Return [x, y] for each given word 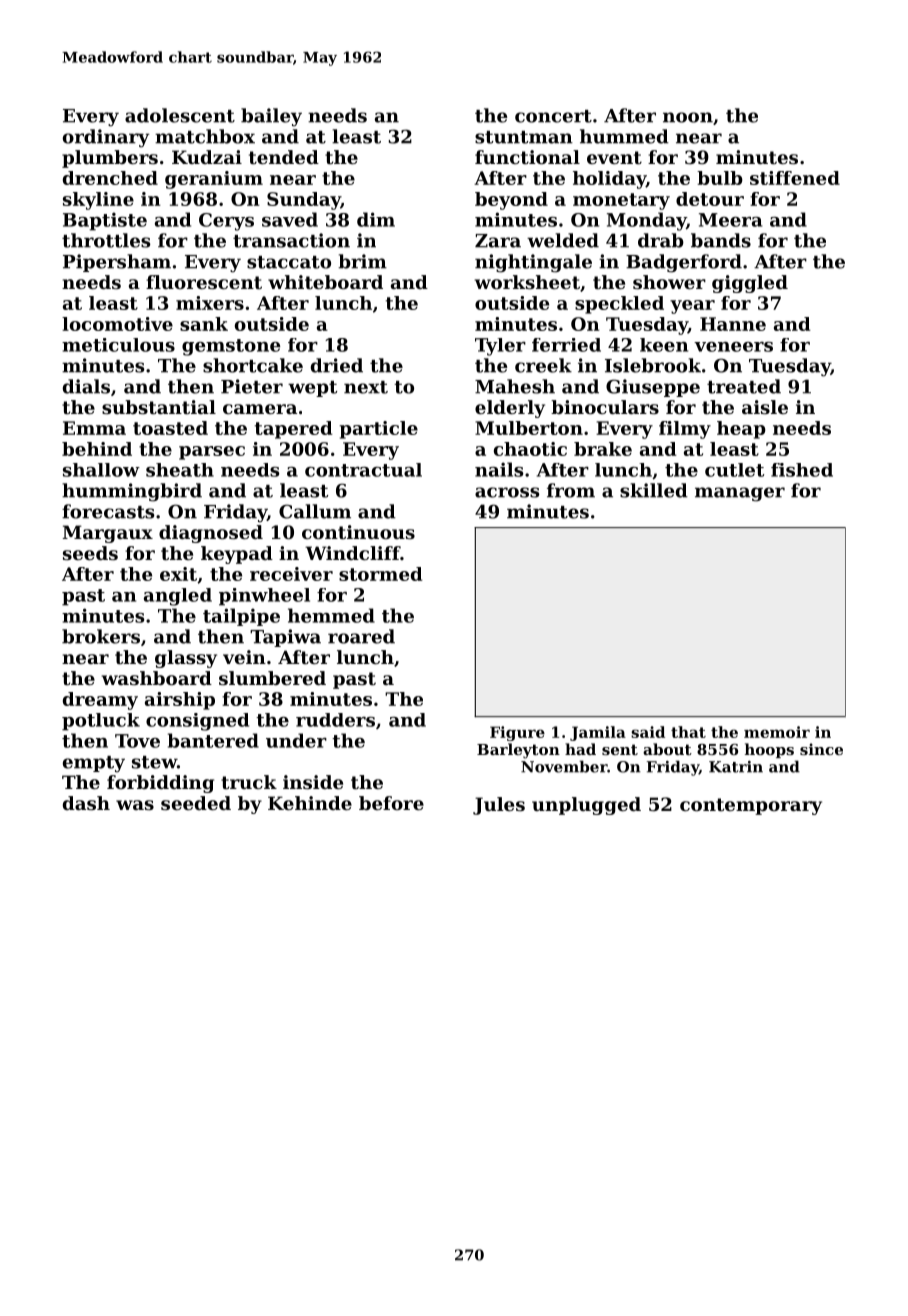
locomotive [117, 324]
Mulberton [529, 428]
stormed [381, 574]
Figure [517, 733]
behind [97, 449]
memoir [777, 732]
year [692, 307]
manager [740, 494]
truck [249, 782]
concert [553, 116]
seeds [90, 553]
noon [688, 117]
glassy [186, 659]
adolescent [180, 115]
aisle [765, 407]
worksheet [527, 282]
